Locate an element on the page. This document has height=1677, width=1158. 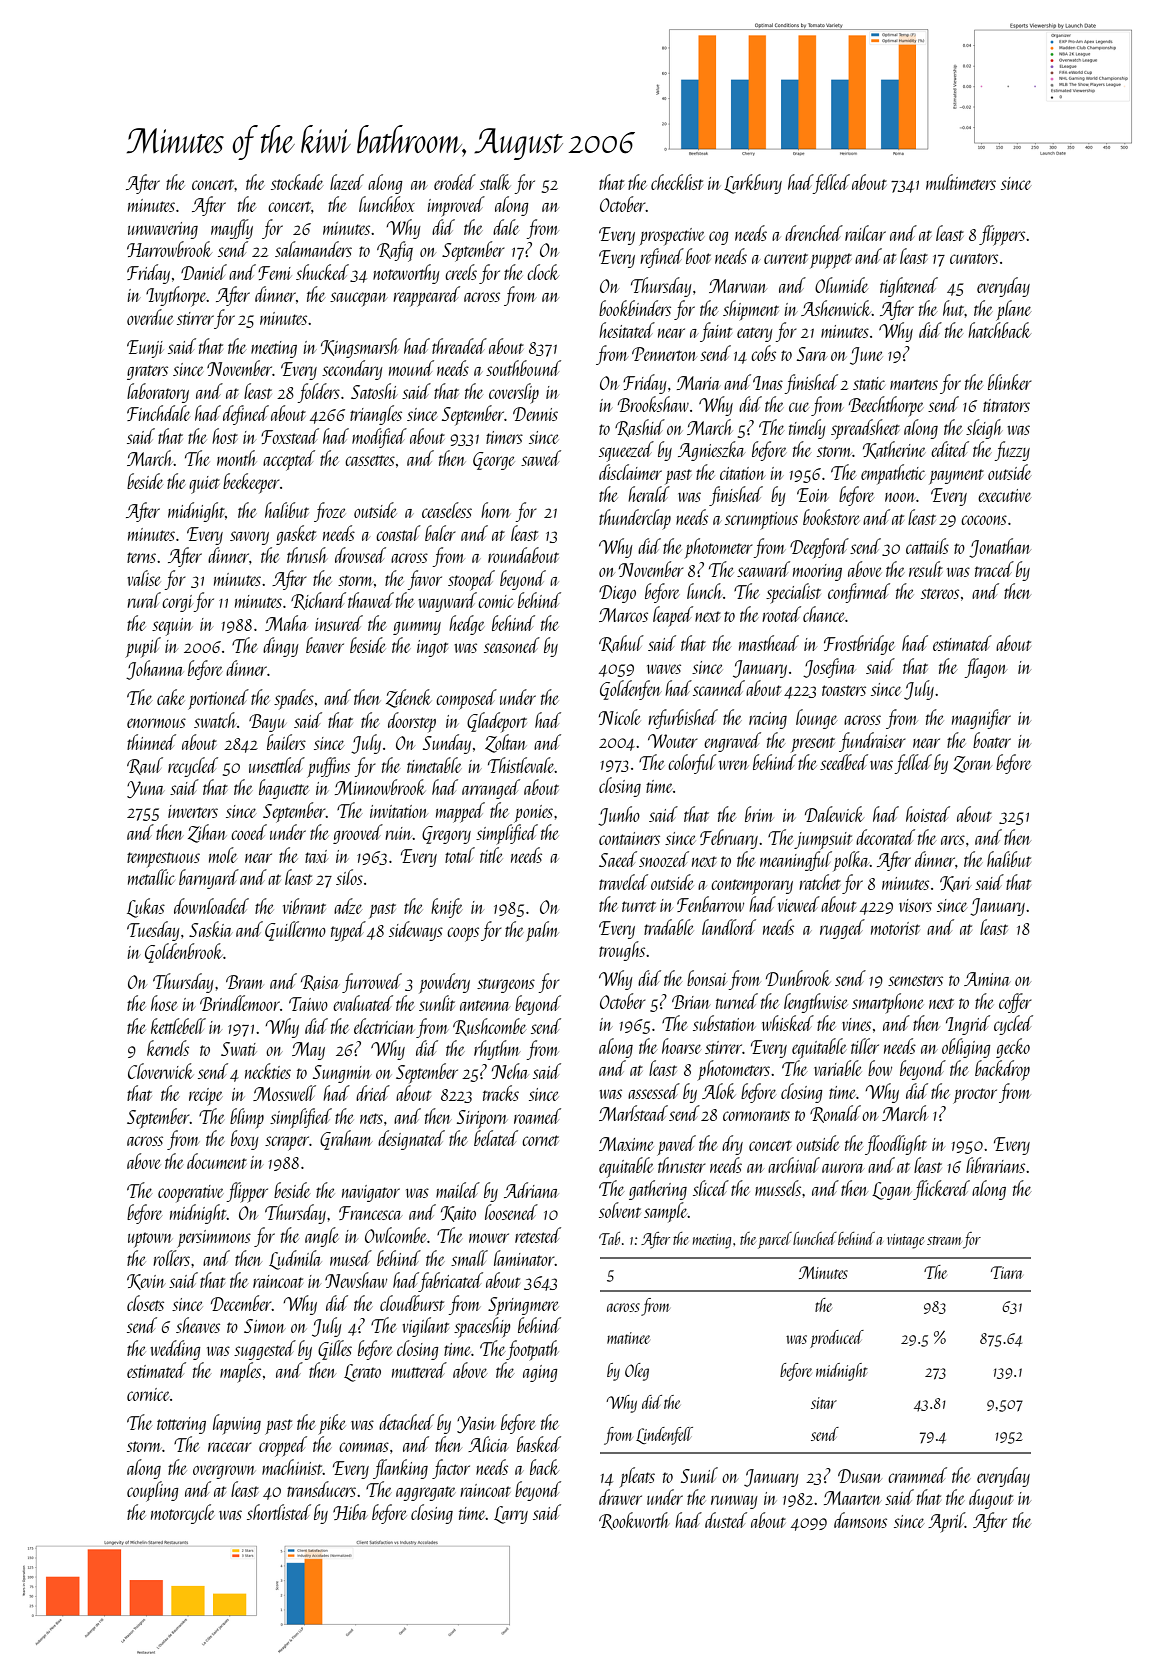
beekeeper is located at coordinates (251, 483).
